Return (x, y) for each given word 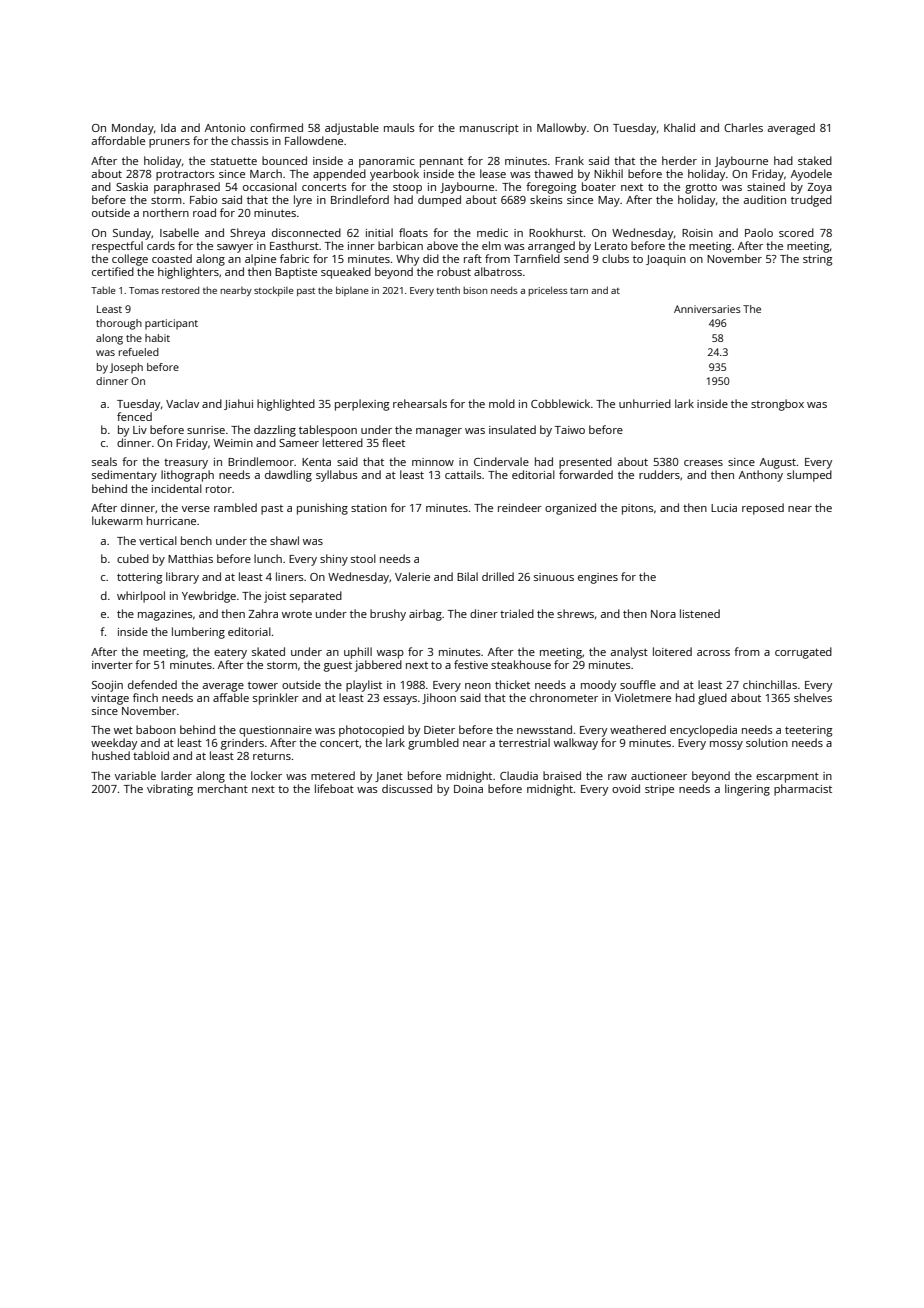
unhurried (645, 403)
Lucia (724, 508)
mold (502, 403)
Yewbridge (209, 597)
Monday (133, 129)
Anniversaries (707, 309)
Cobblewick (560, 403)
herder (679, 160)
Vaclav (182, 403)
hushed (111, 755)
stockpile (274, 291)
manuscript (489, 129)
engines (598, 578)
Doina (468, 789)
